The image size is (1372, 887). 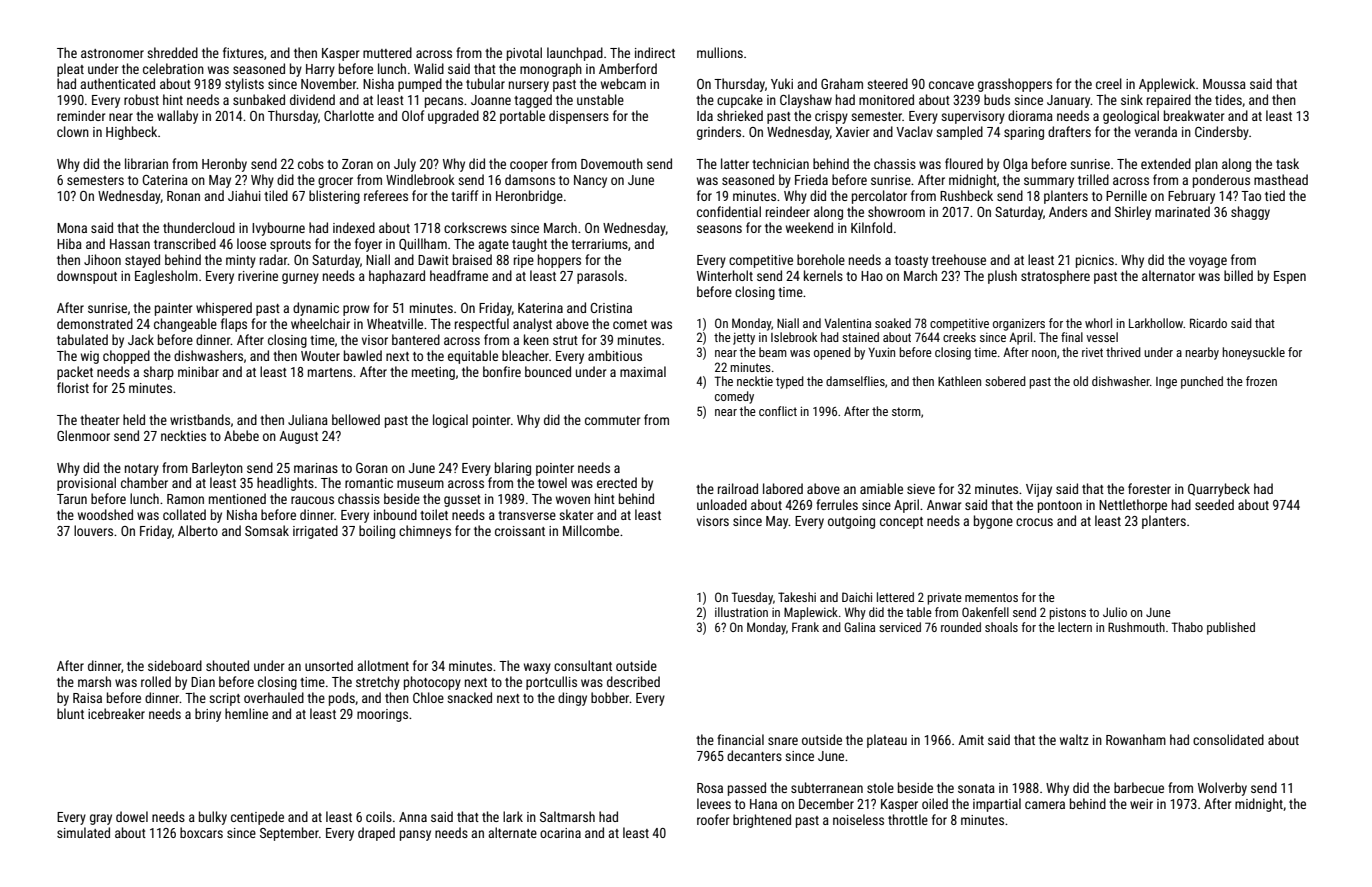 I want to click on weir, so click(x=1141, y=804).
